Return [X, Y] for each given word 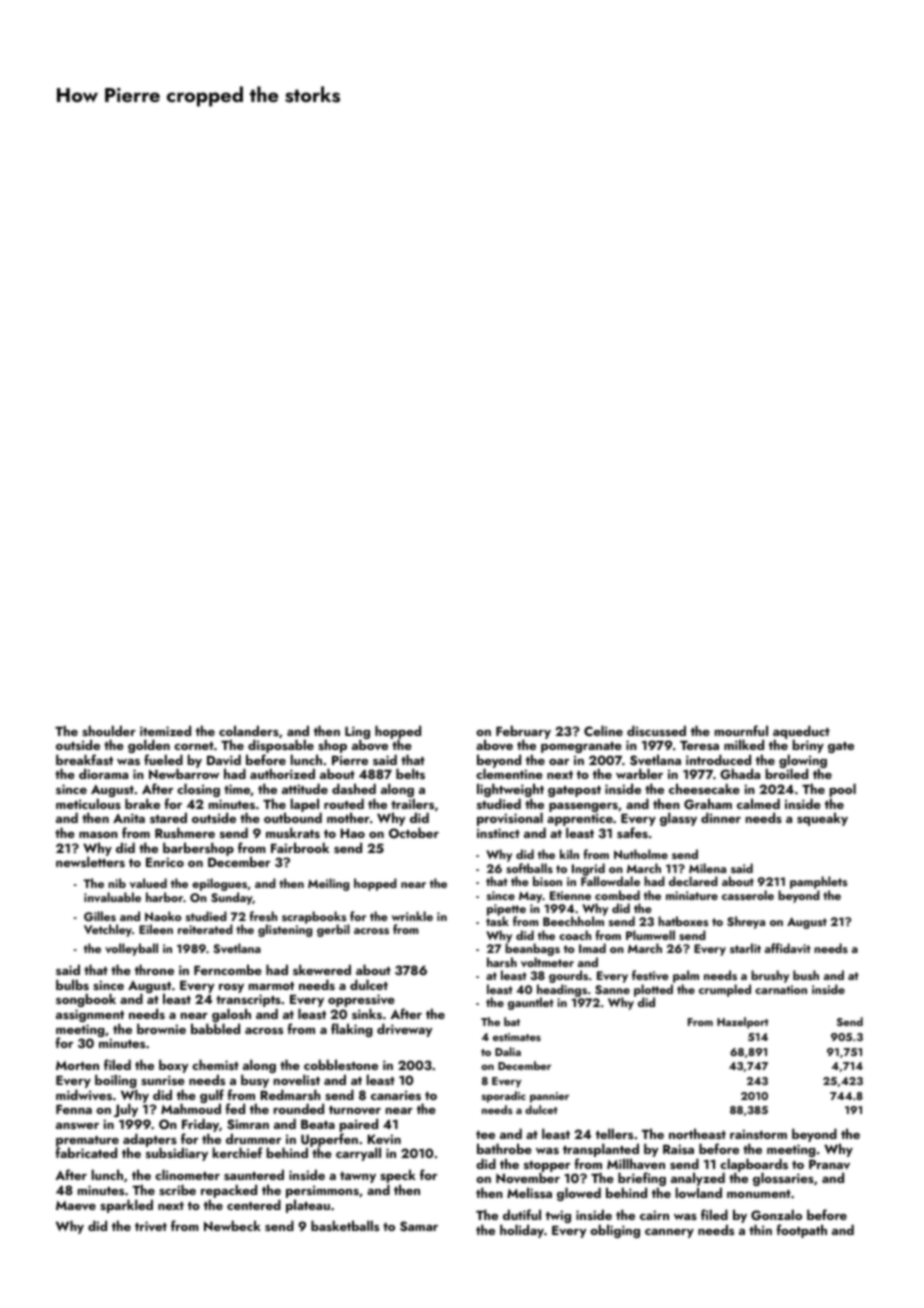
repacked [229, 1191]
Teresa [699, 745]
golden [149, 746]
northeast [697, 1133]
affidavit [788, 948]
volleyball [131, 949]
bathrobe [504, 1148]
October [414, 833]
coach [575, 935]
